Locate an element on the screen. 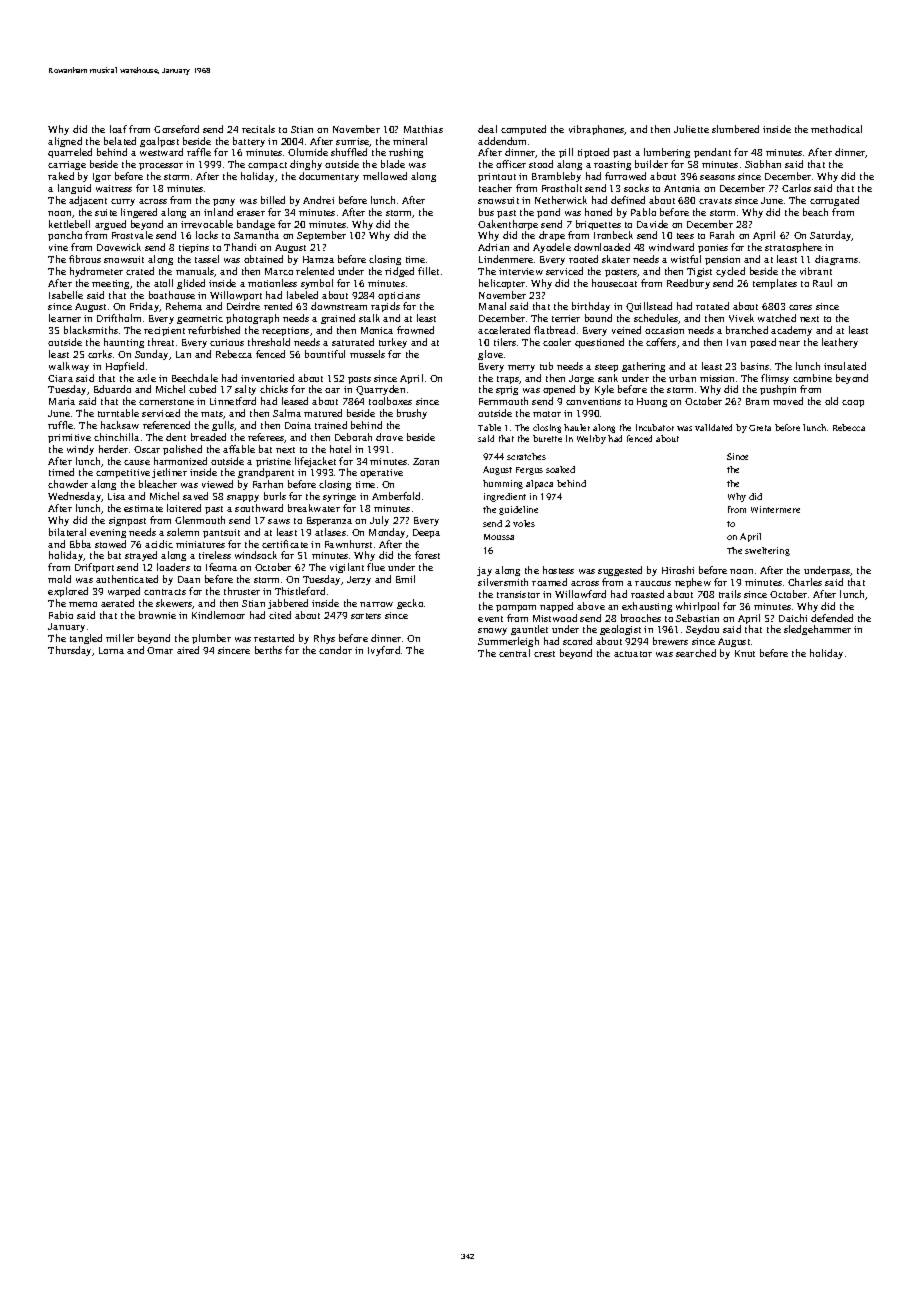 Image resolution: width=924 pixels, height=1308 pixels. Davide is located at coordinates (652, 224).
